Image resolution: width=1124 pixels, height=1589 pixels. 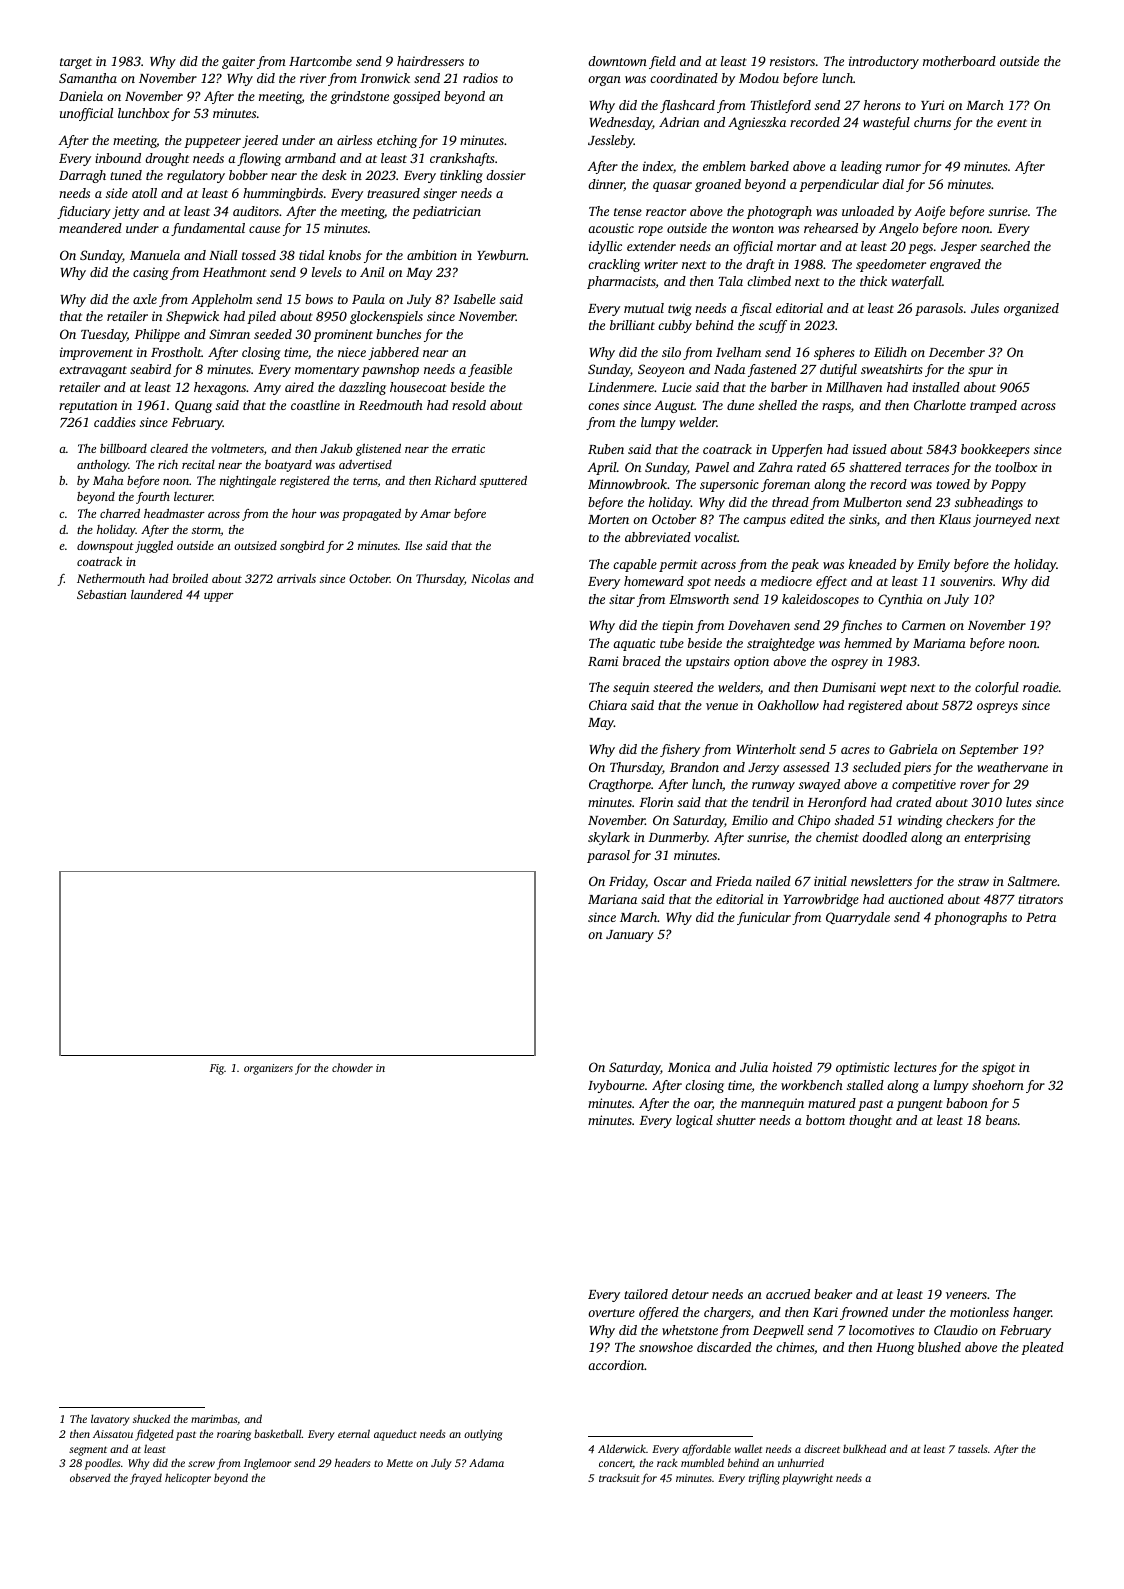 What do you see at coordinates (506, 175) in the screenshot?
I see `dossier` at bounding box center [506, 175].
